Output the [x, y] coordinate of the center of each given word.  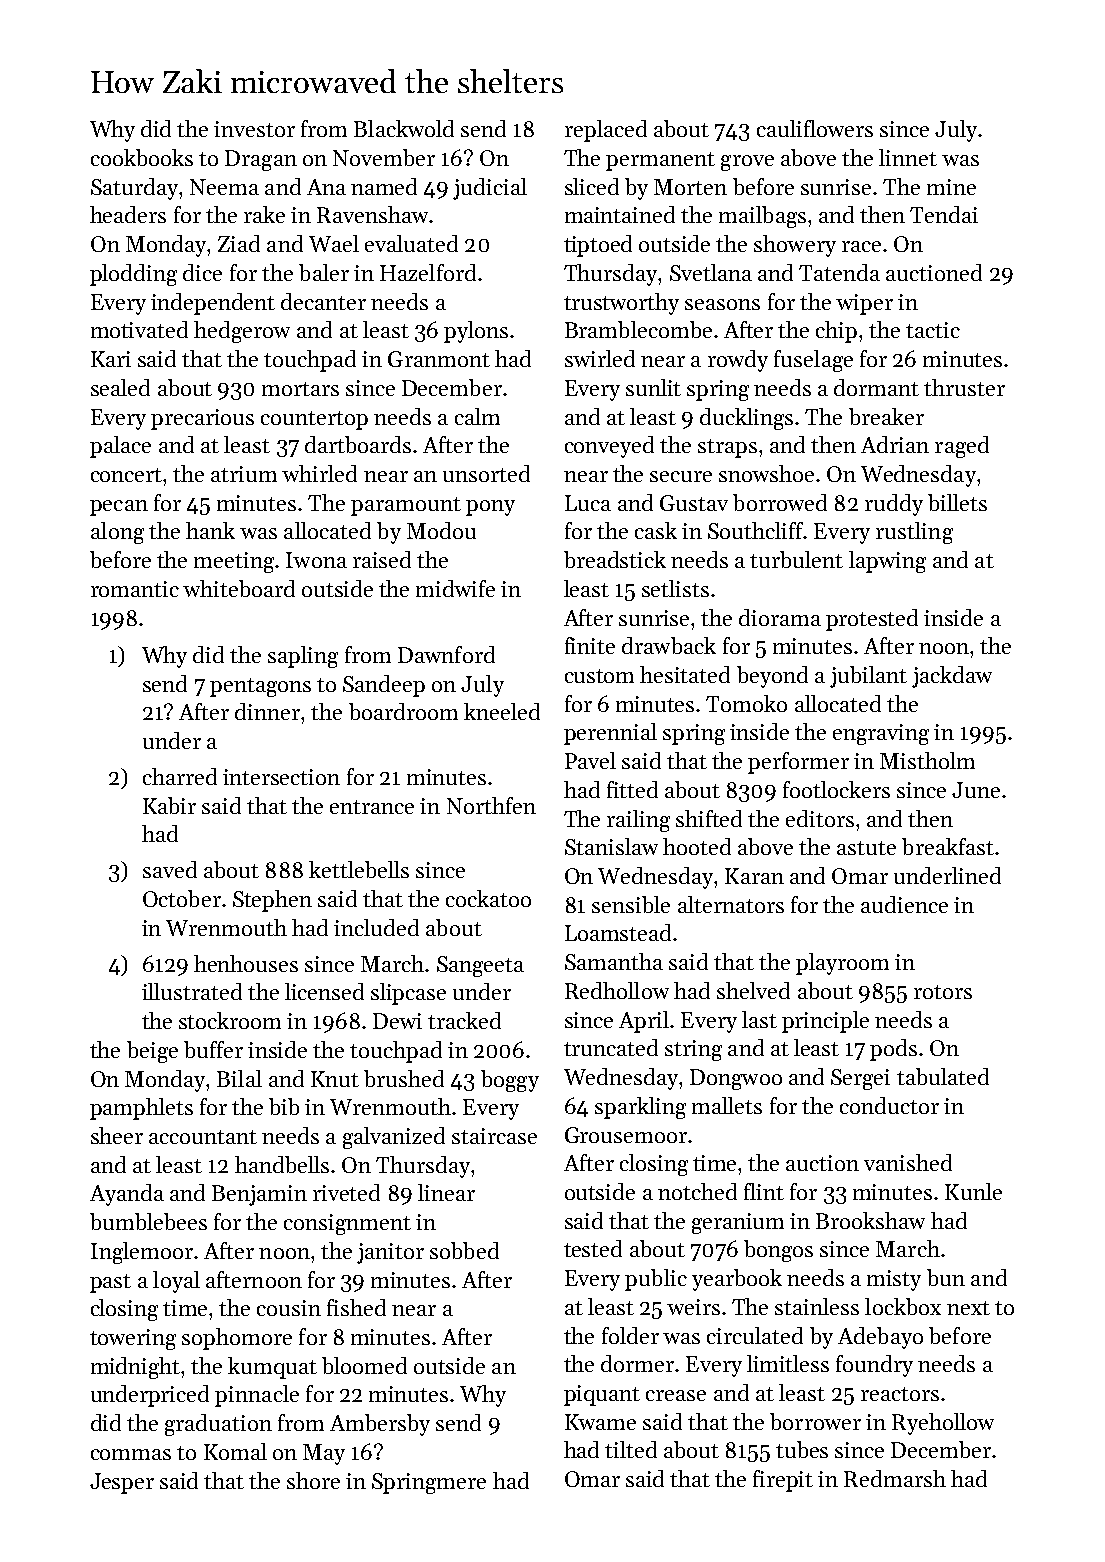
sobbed [464, 1250]
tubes [802, 1449]
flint [764, 1191]
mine [951, 187]
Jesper [122, 1483]
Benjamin [259, 1195]
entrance [372, 807]
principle [825, 1022]
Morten [690, 187]
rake [264, 214]
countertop [314, 420]
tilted [631, 1449]
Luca [588, 503]
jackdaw [952, 677]
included [376, 927]
